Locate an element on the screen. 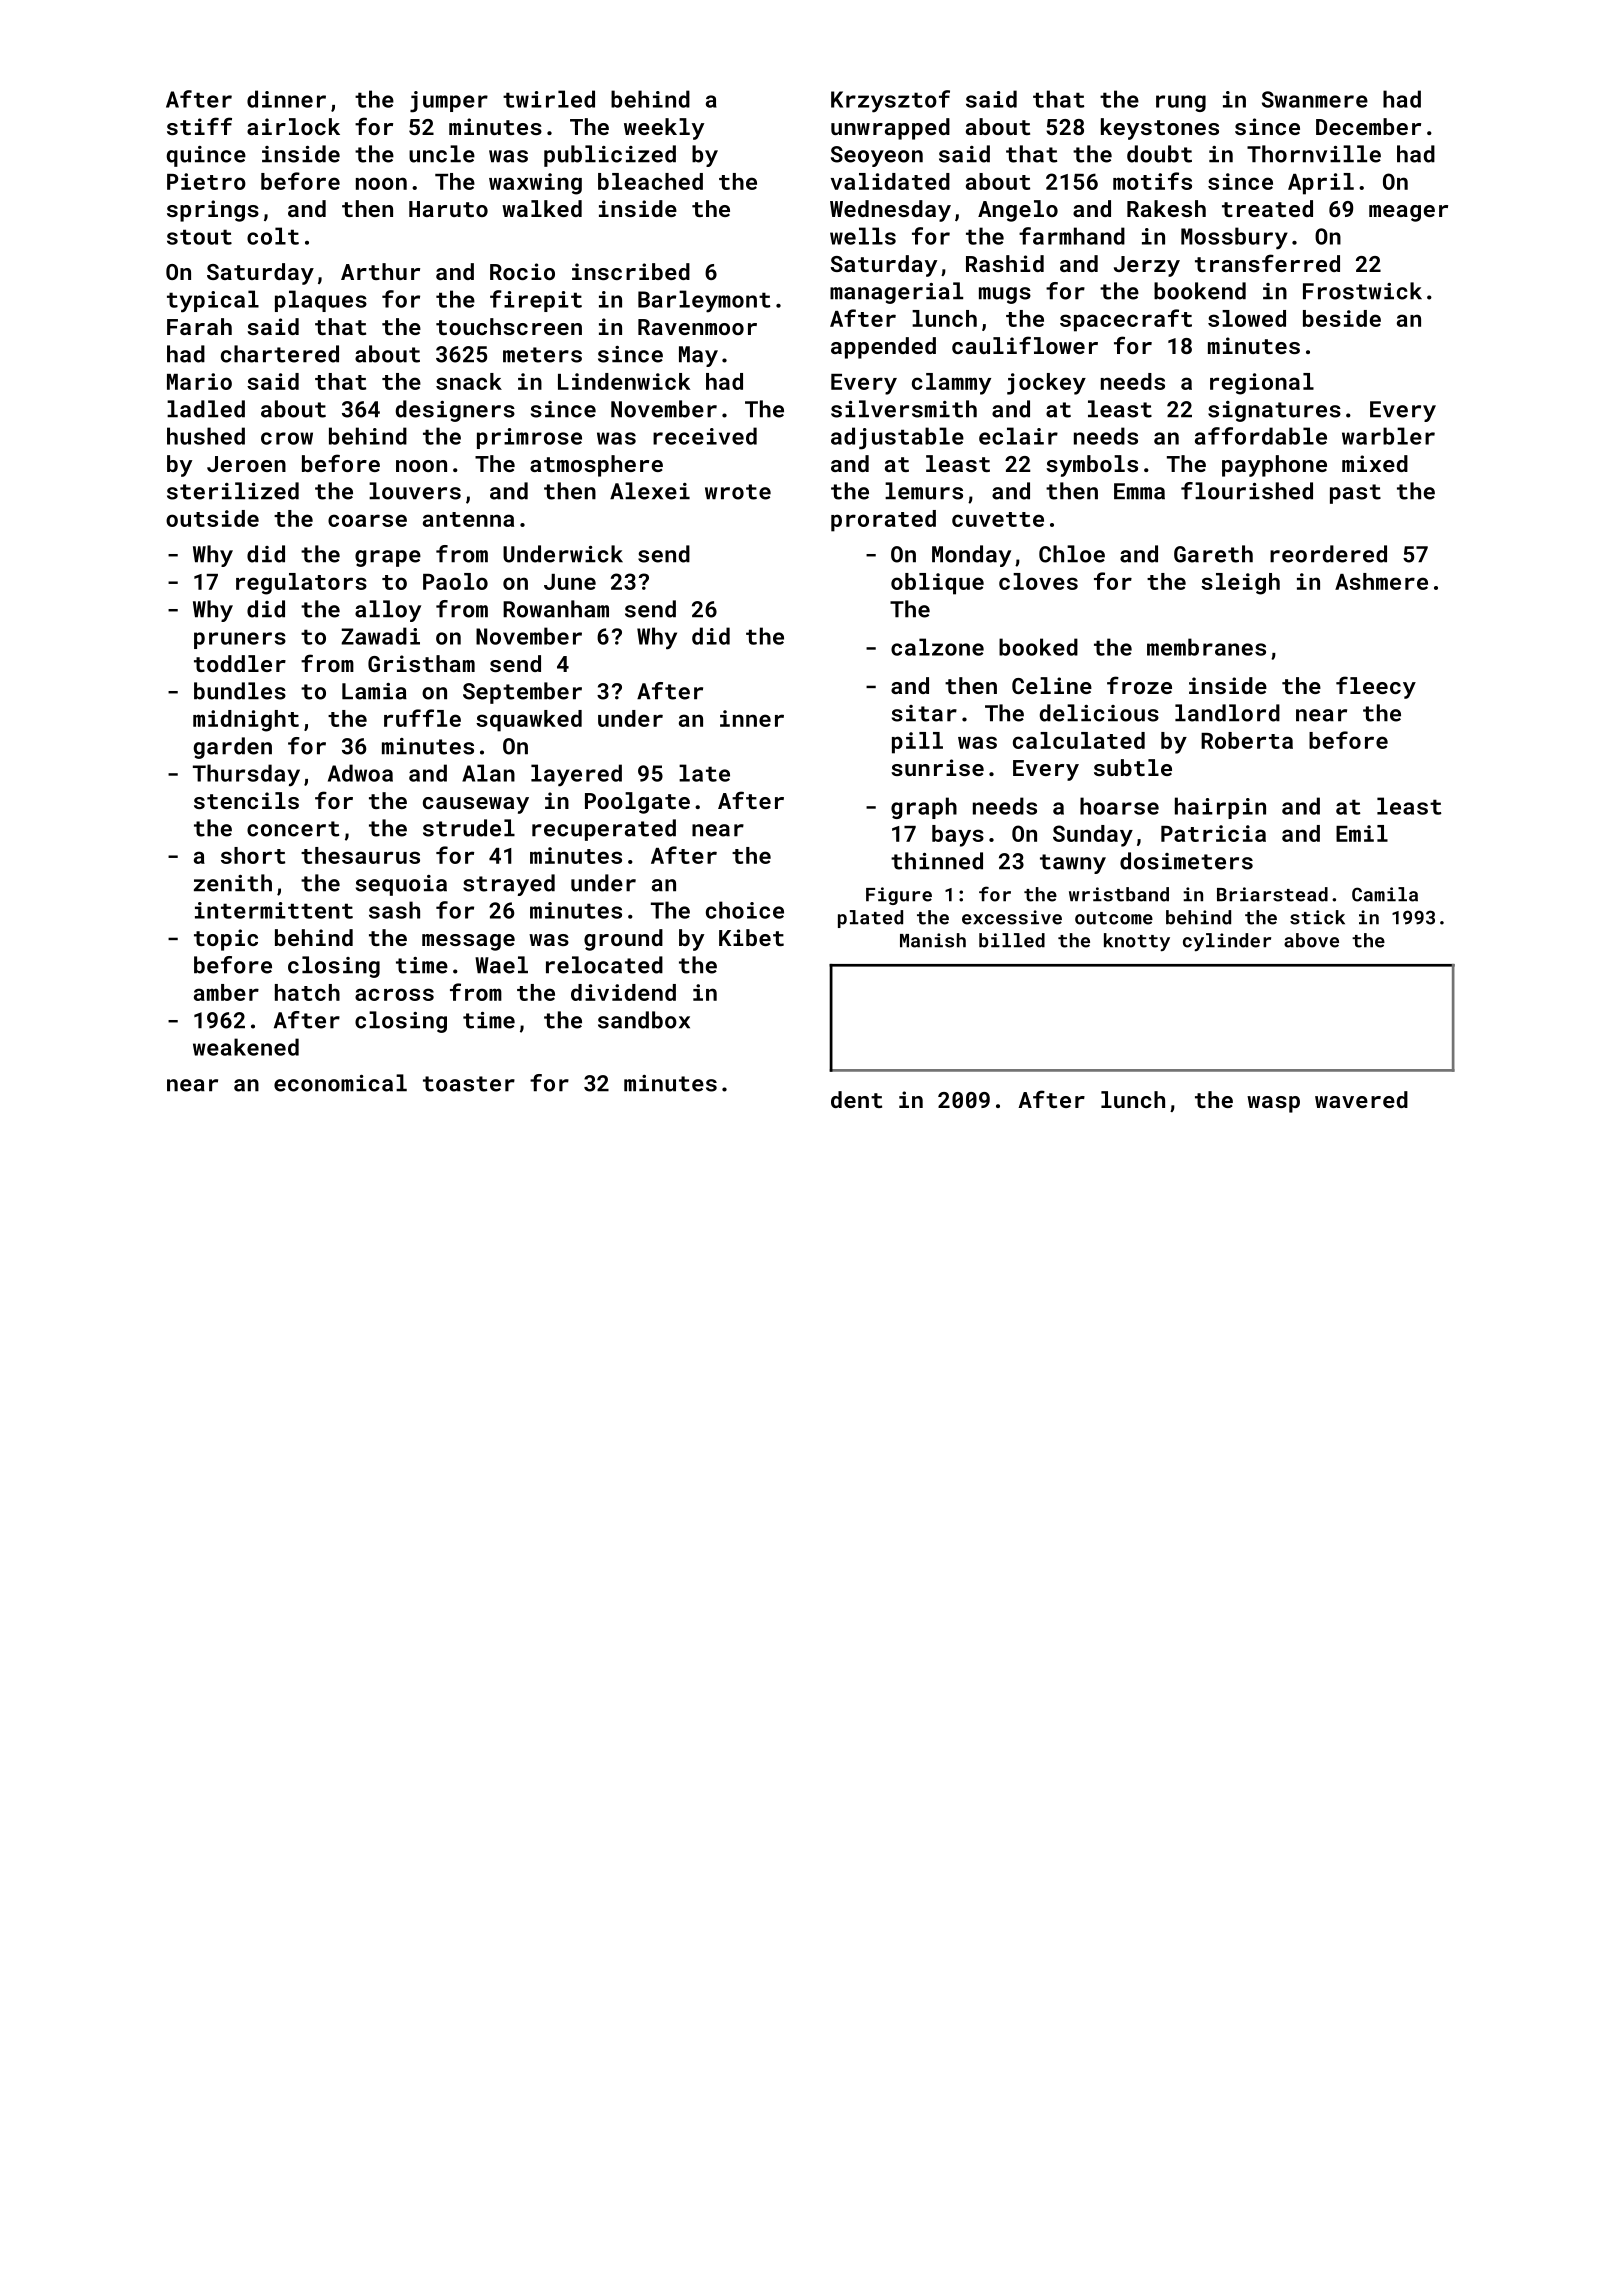 This screenshot has width=1620, height=2292. delicious is located at coordinates (1099, 713).
